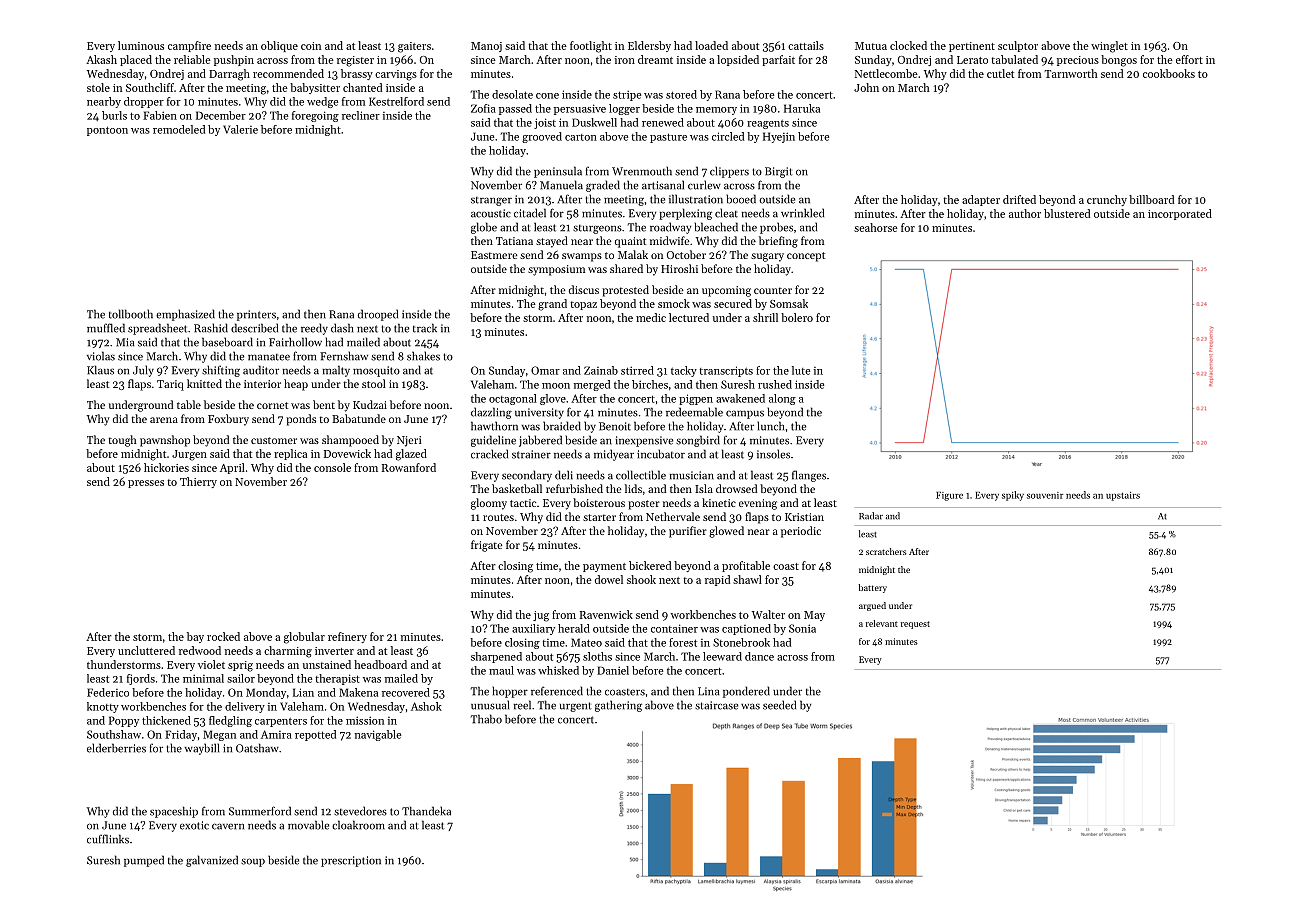 This screenshot has width=1308, height=924. Describe the element at coordinates (908, 45) in the screenshot. I see `clocked` at that location.
